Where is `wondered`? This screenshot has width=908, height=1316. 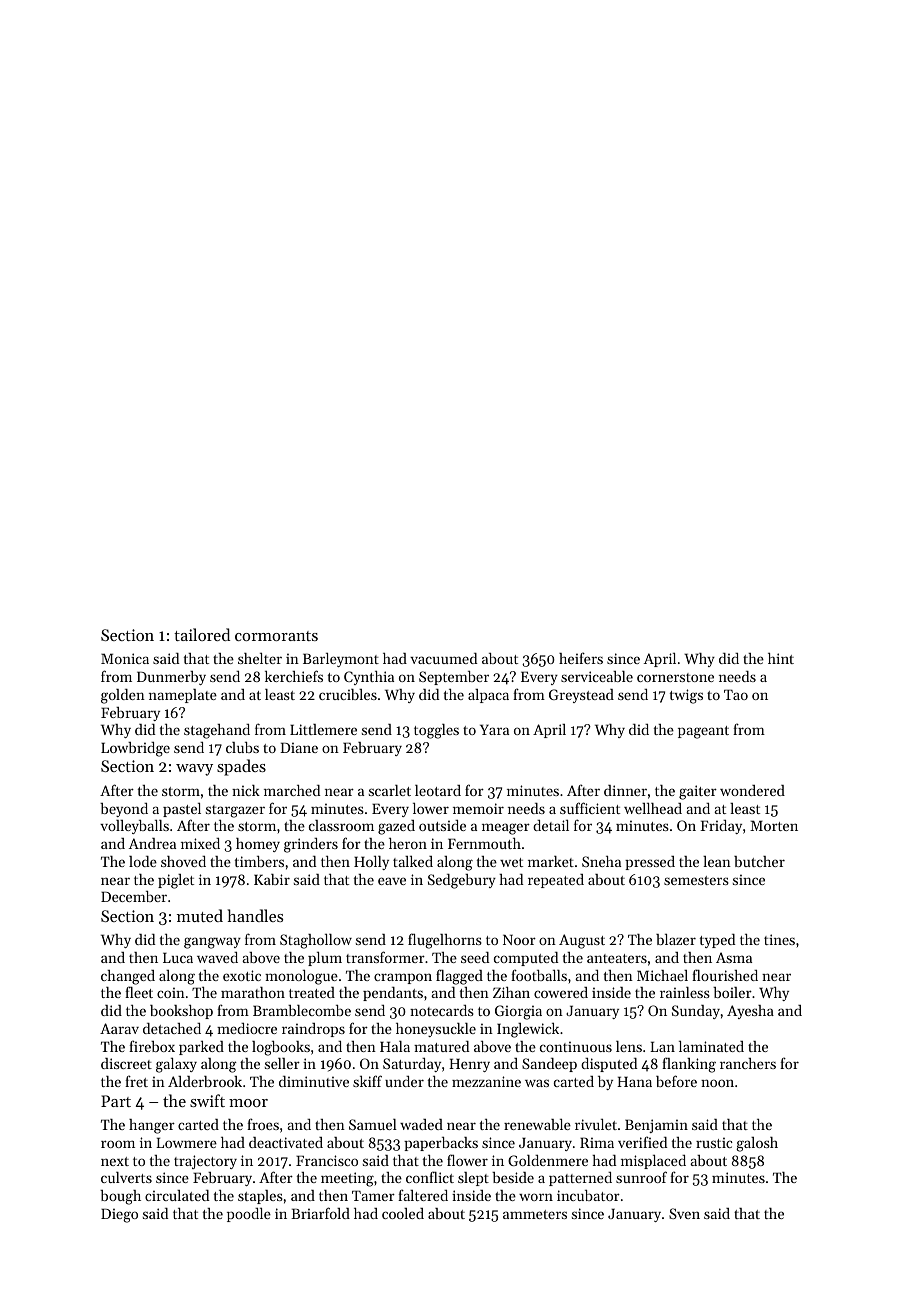 wondered is located at coordinates (752, 790).
